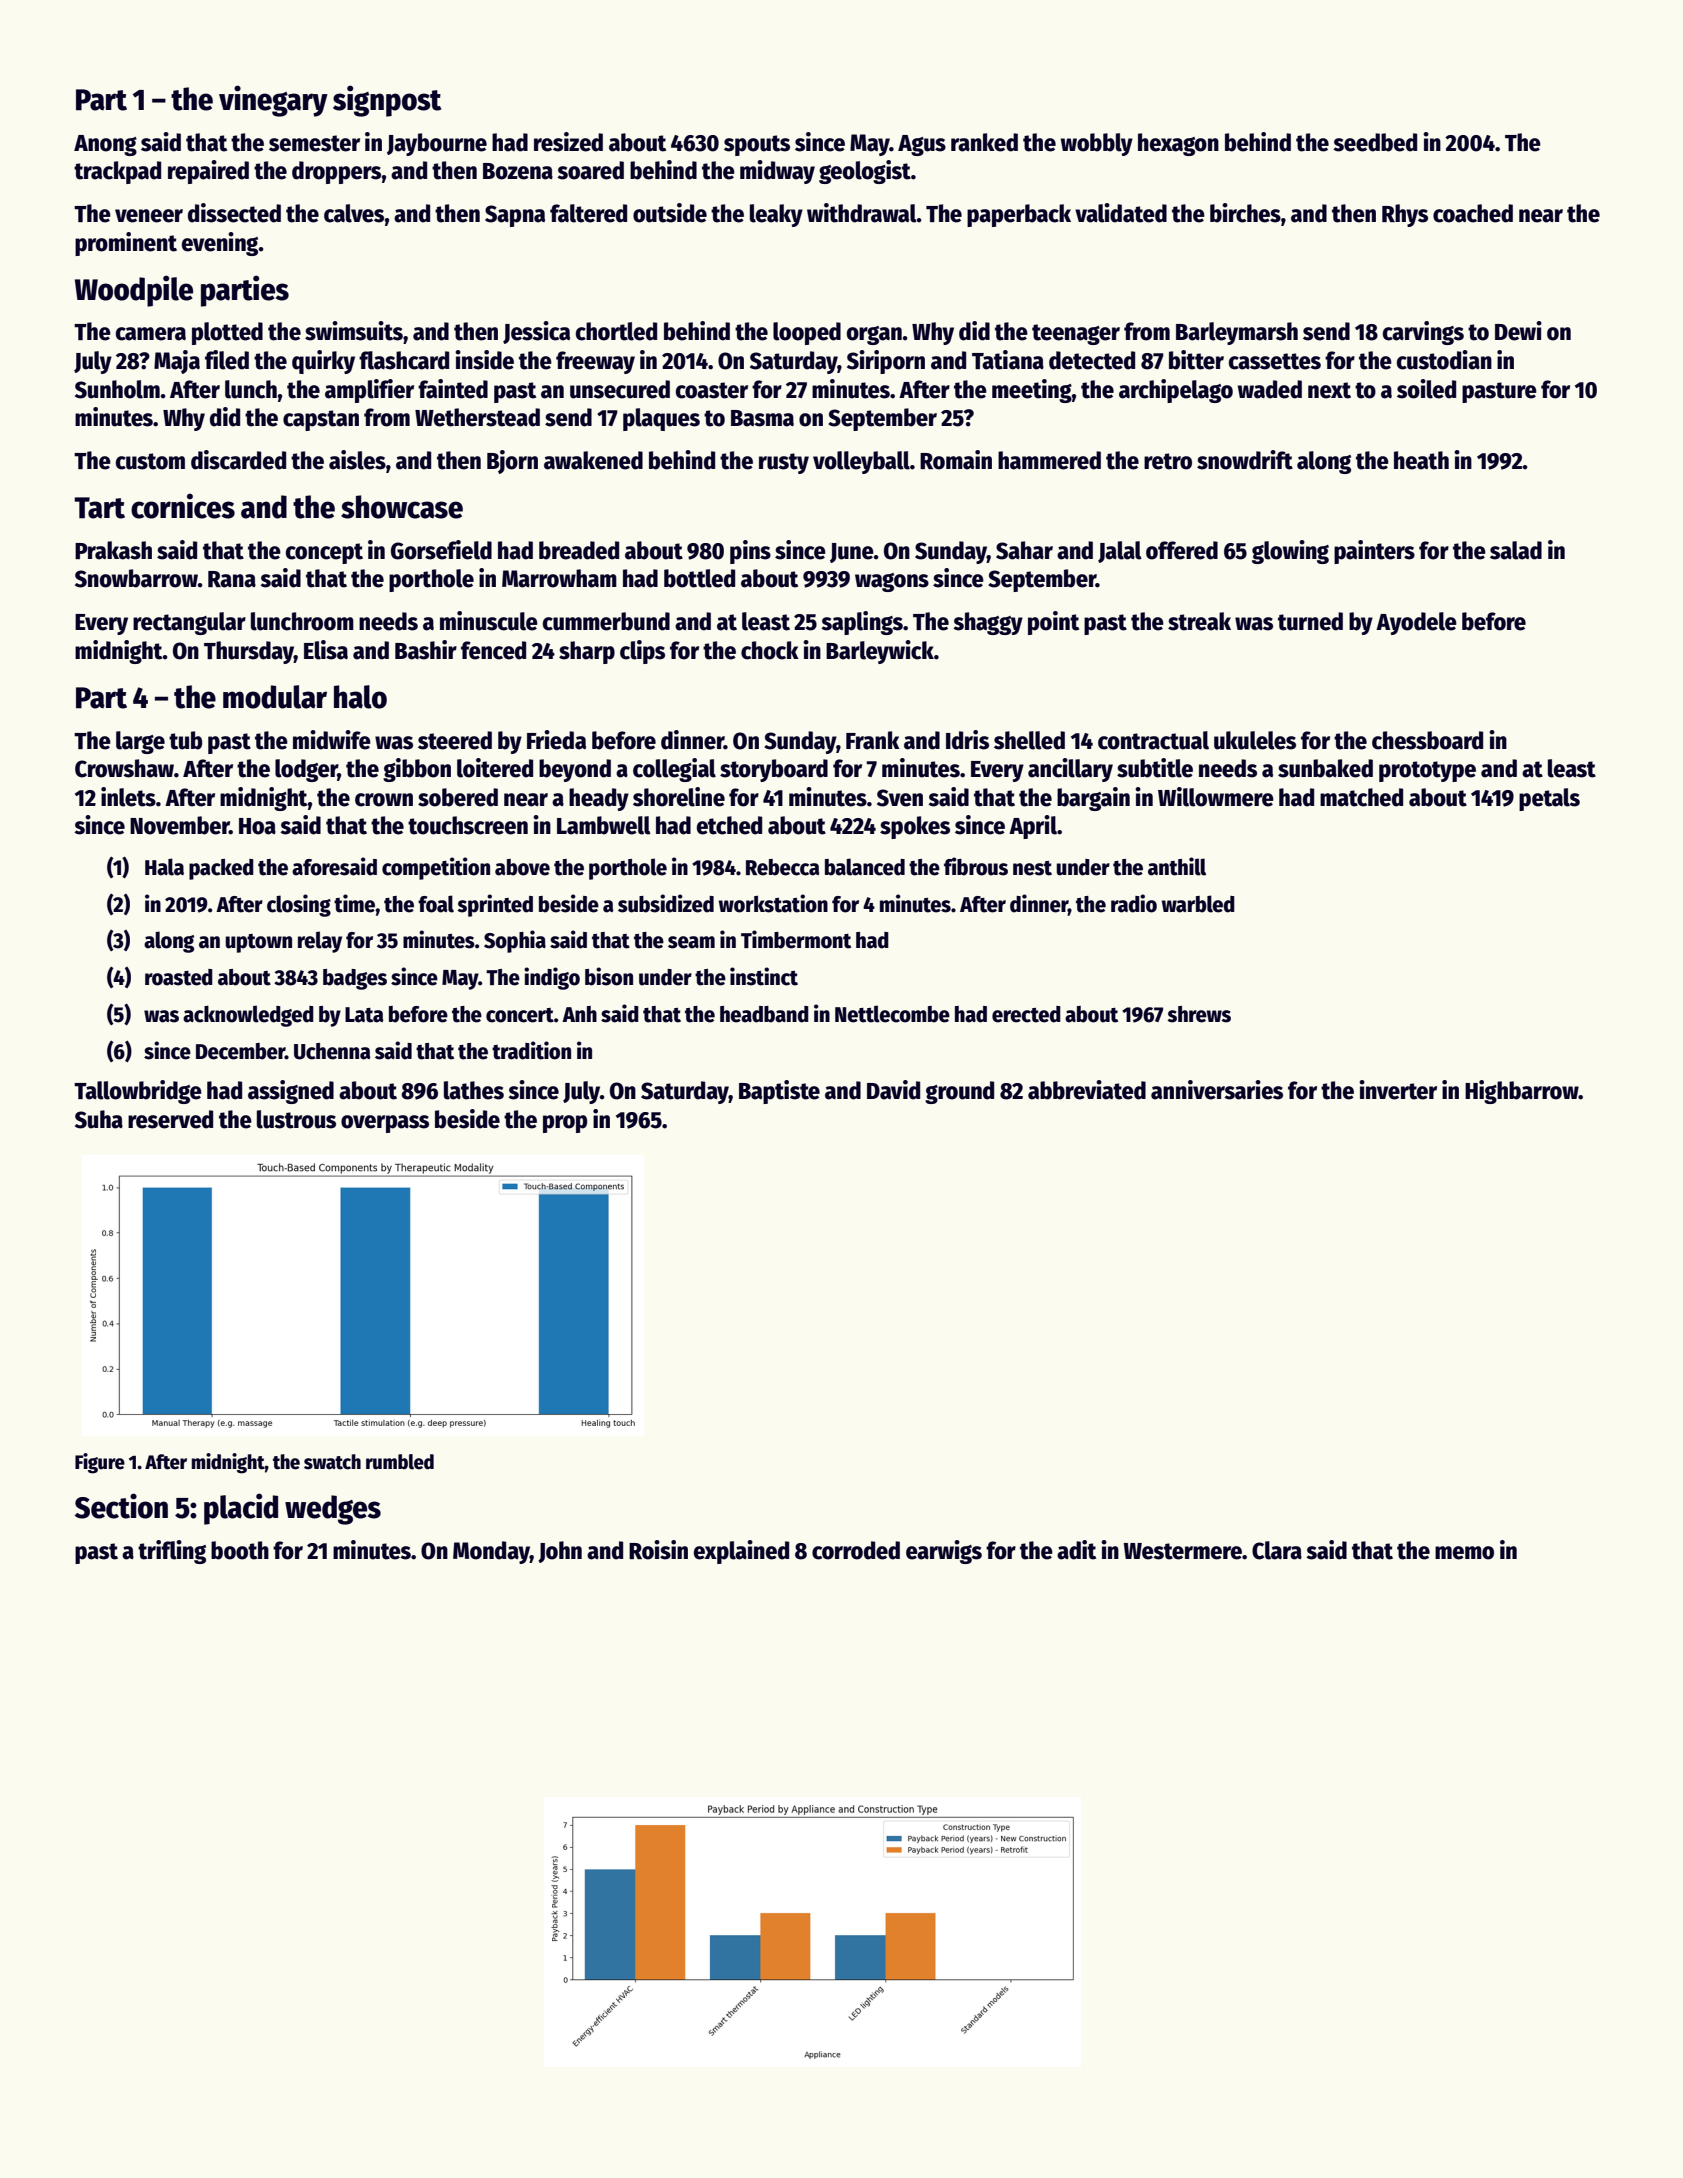 The height and width of the document is (2178, 1683). What do you see at coordinates (776, 215) in the document?
I see `leaky` at bounding box center [776, 215].
